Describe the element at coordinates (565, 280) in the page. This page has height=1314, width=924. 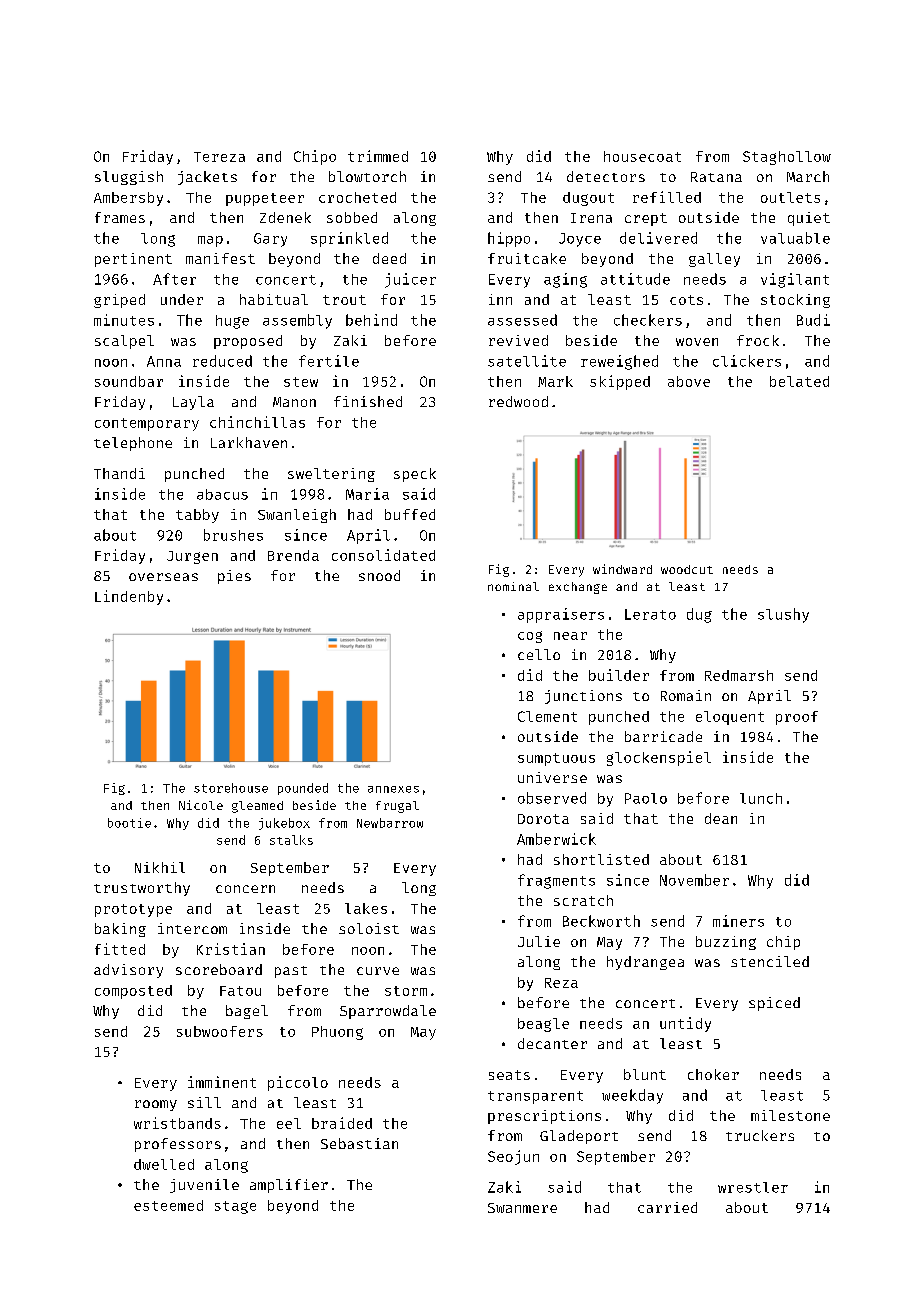
I see `aging` at that location.
